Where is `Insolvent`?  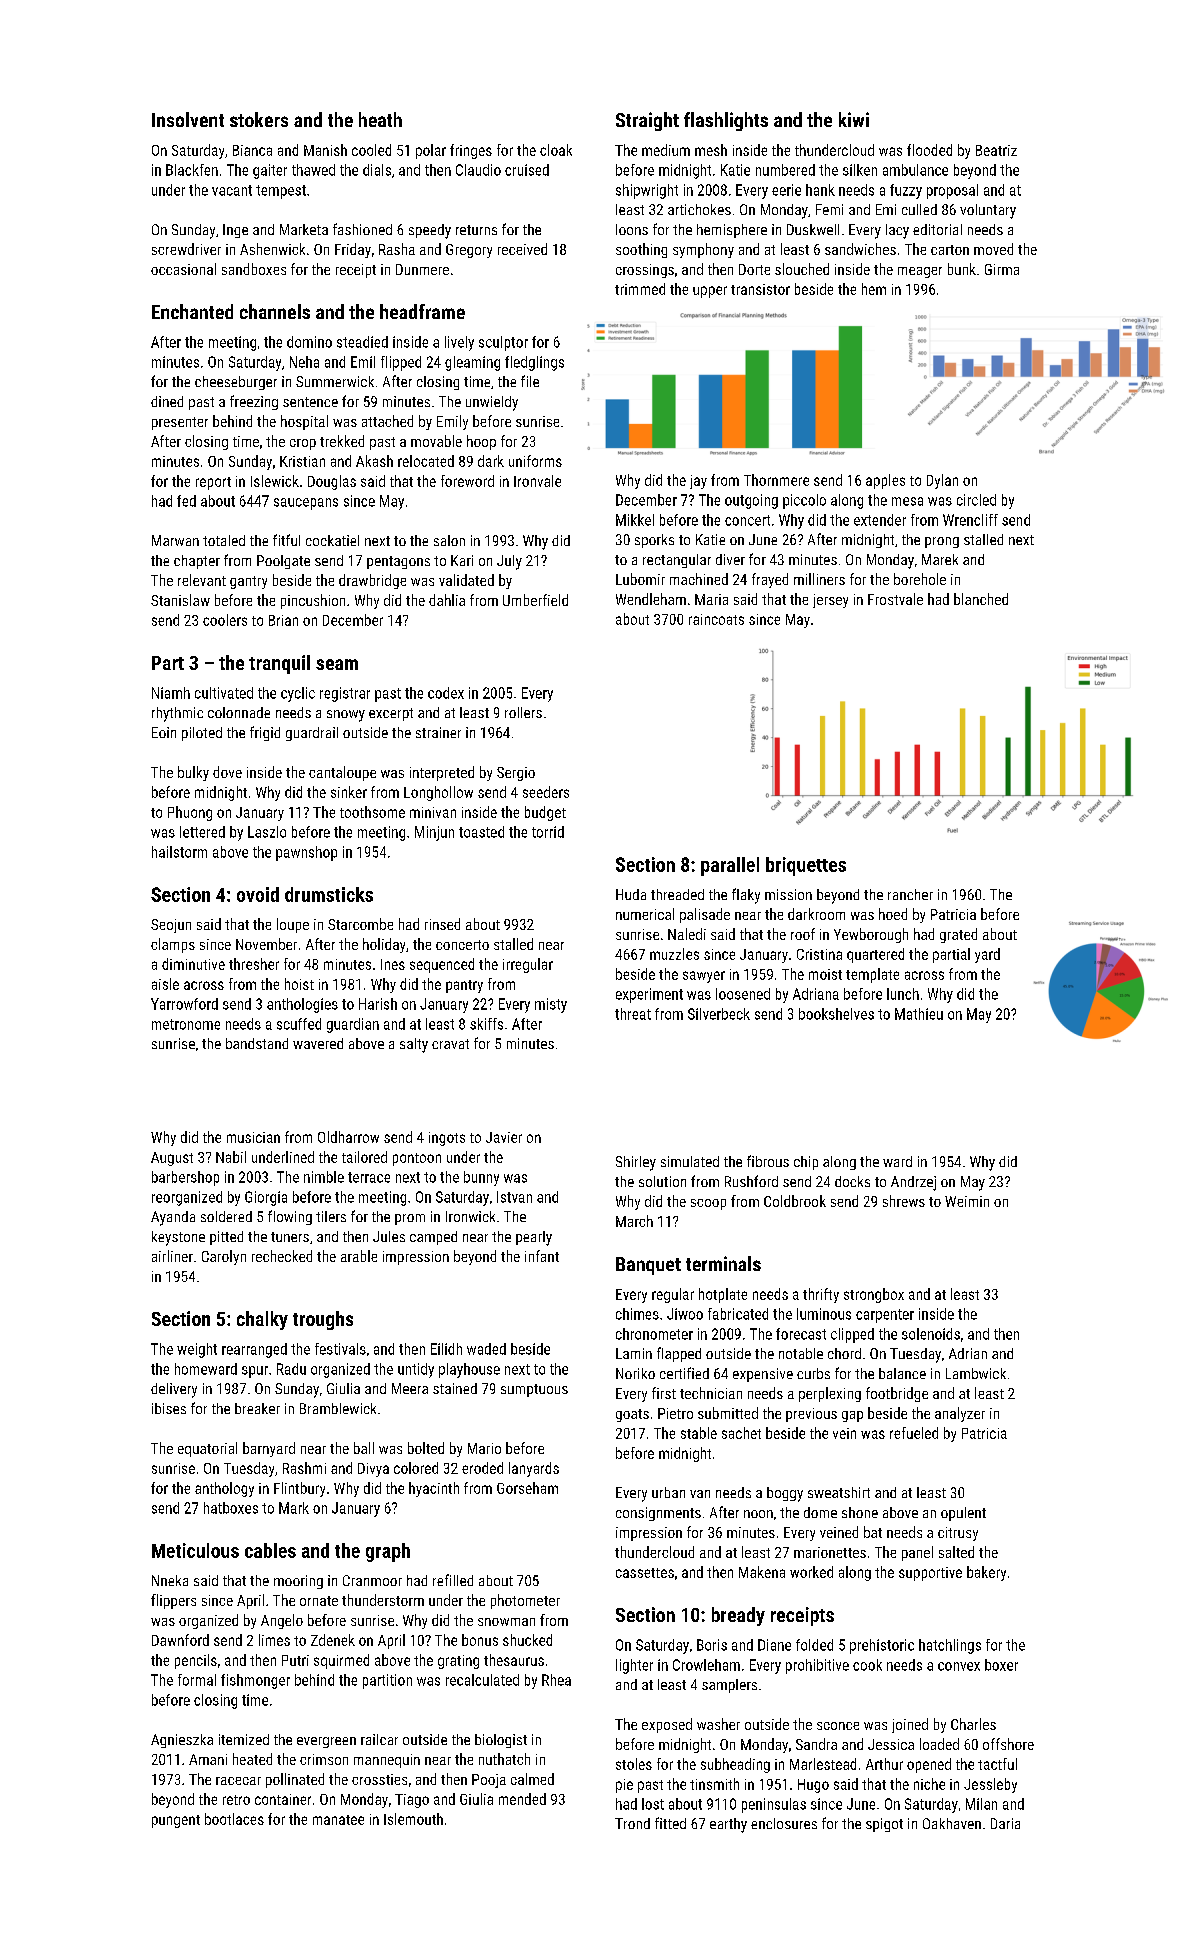
Insolvent is located at coordinates (188, 119).
